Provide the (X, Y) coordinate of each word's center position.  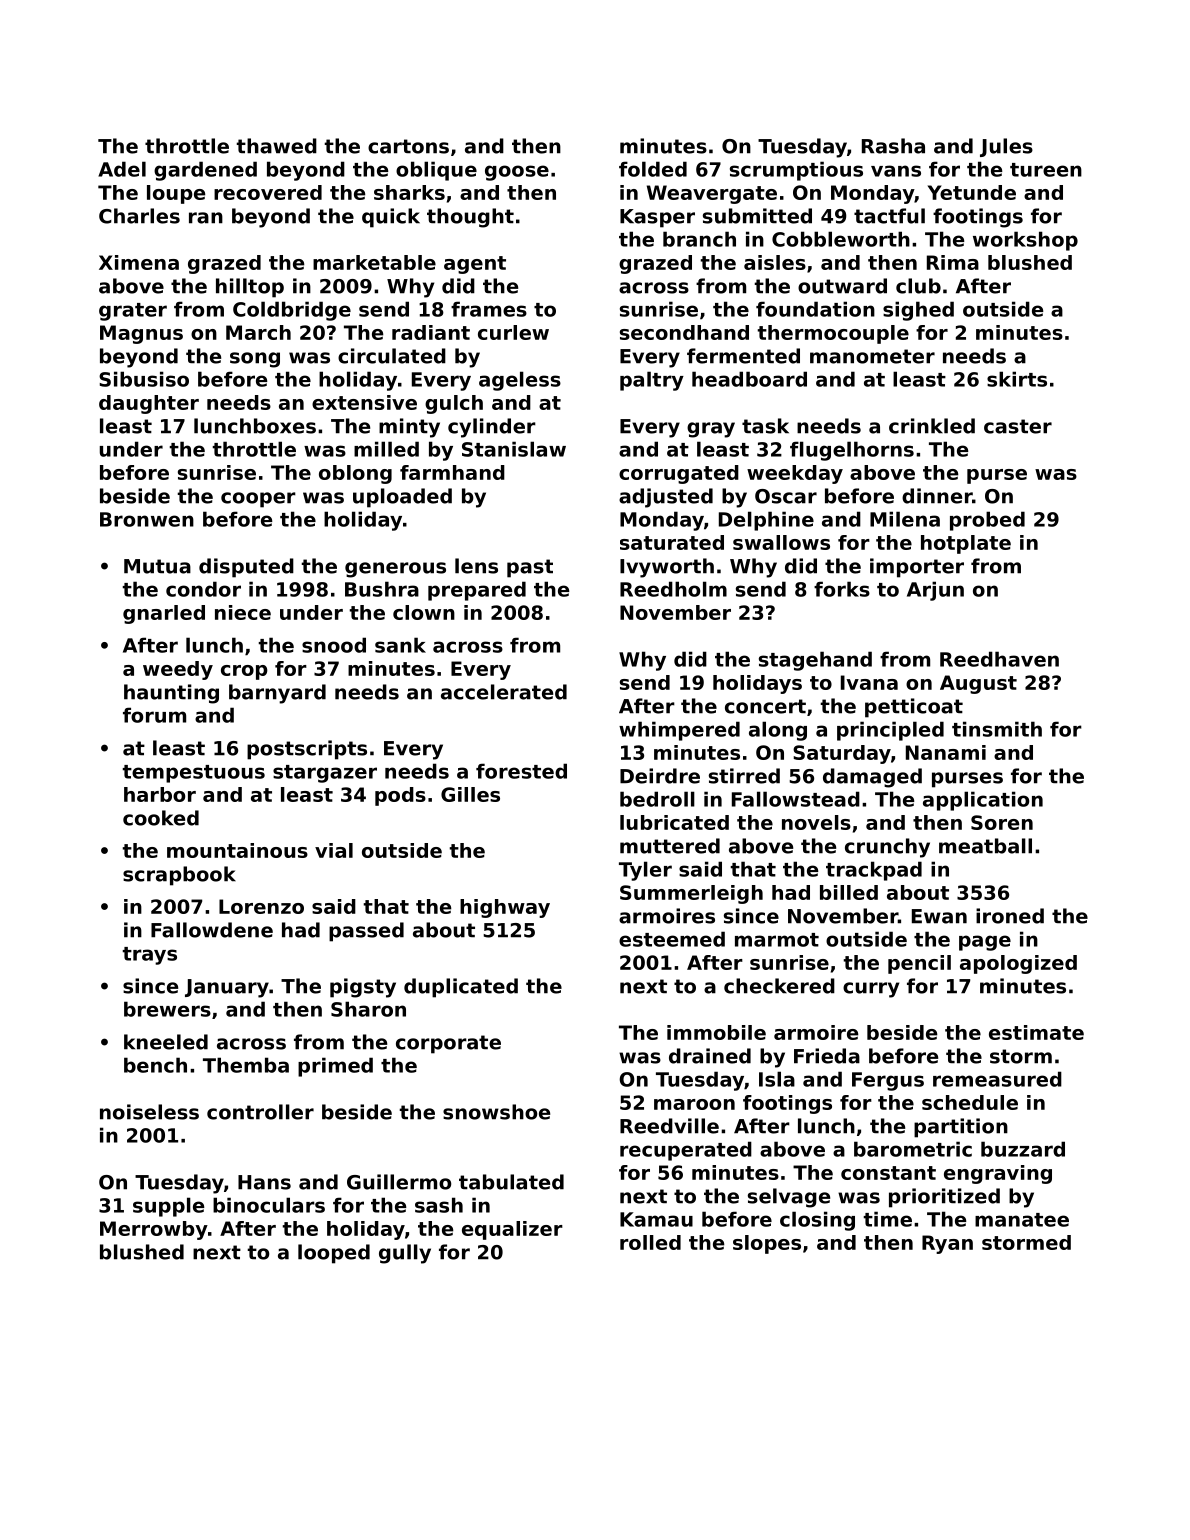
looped (334, 1254)
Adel (122, 169)
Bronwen (147, 519)
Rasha (893, 146)
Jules (1006, 147)
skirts (1017, 379)
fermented (743, 356)
